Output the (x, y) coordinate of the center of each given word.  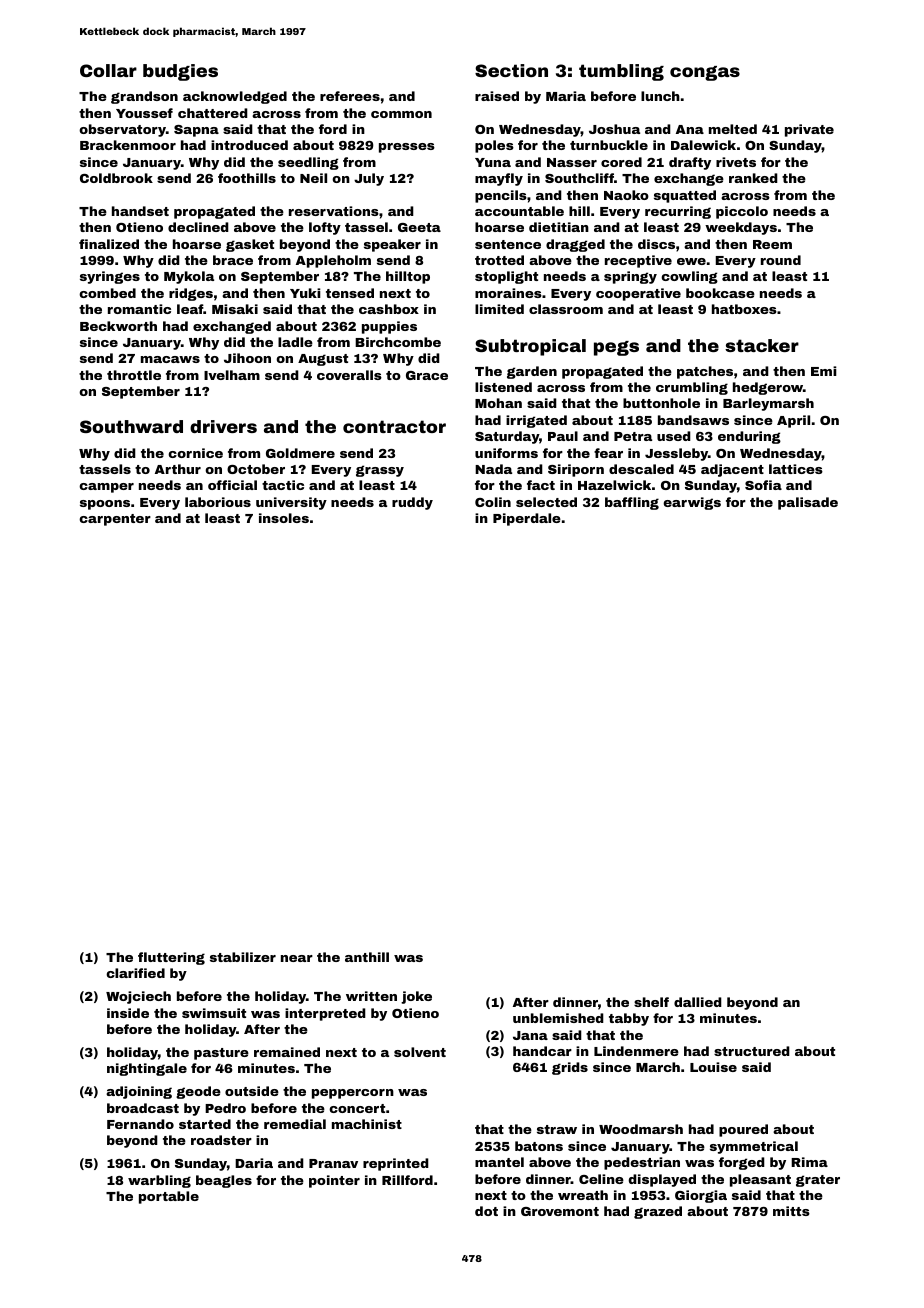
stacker (762, 345)
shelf (651, 1002)
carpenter (115, 520)
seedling (308, 163)
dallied (698, 1002)
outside (252, 1091)
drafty (690, 163)
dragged (575, 245)
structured (752, 1051)
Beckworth (118, 326)
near (297, 958)
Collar (108, 70)
